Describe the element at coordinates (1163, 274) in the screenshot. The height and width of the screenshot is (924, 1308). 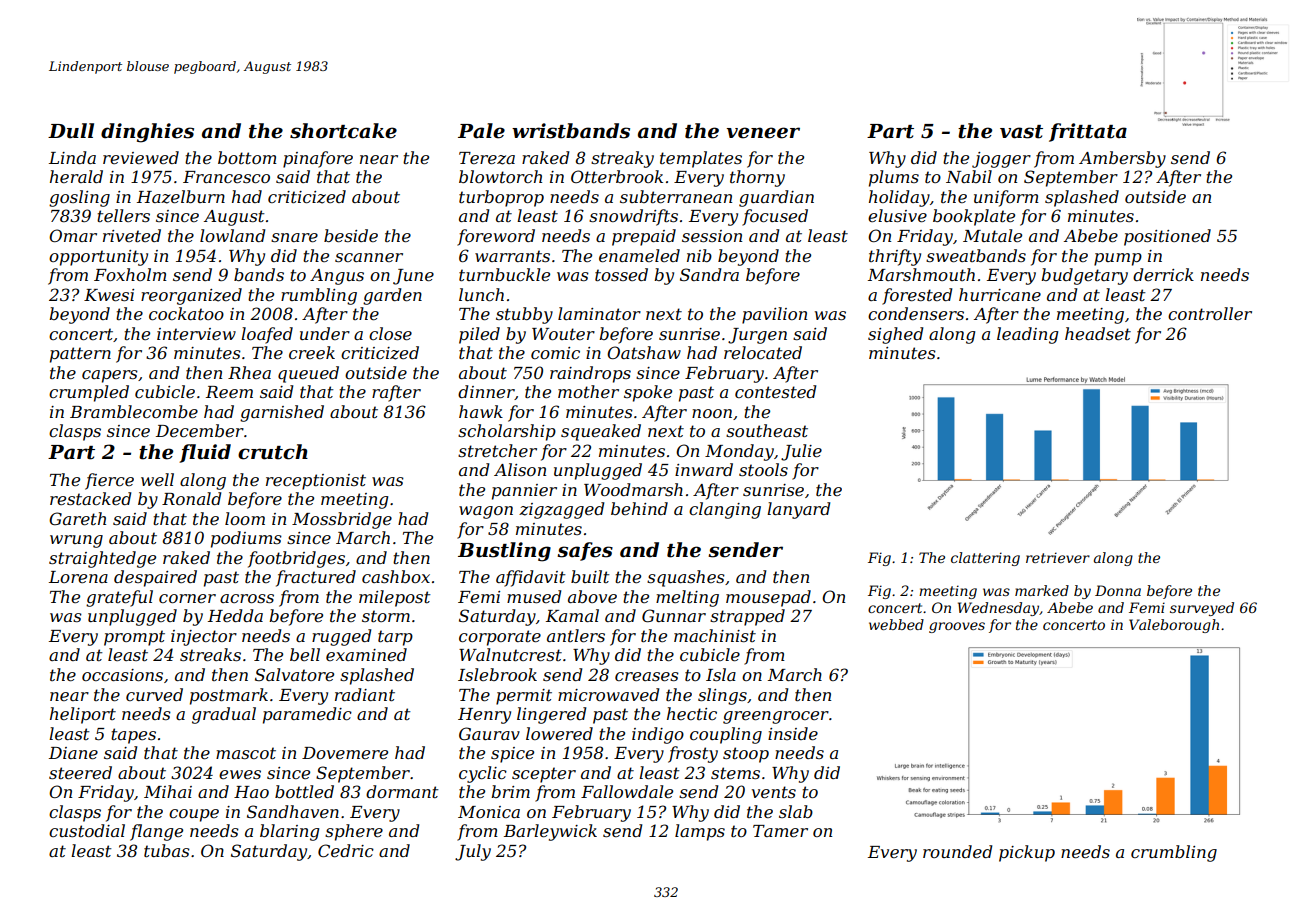
I see `derrick` at that location.
